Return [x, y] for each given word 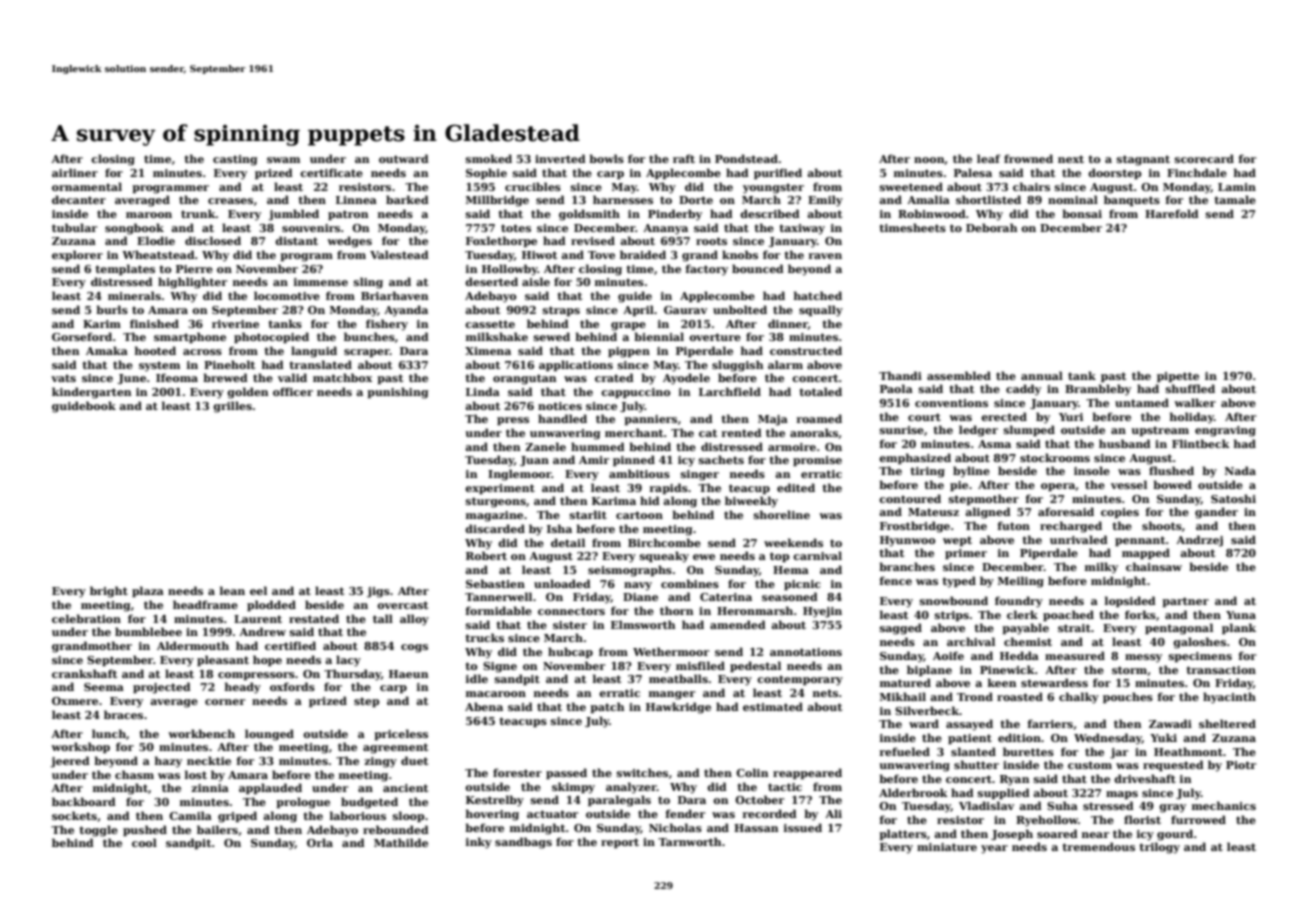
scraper [367, 353]
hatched [818, 295]
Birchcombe [664, 542]
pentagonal [1179, 629]
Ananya [665, 229]
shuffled [1190, 388]
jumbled [294, 215]
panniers [650, 420]
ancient [405, 788]
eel [258, 590]
